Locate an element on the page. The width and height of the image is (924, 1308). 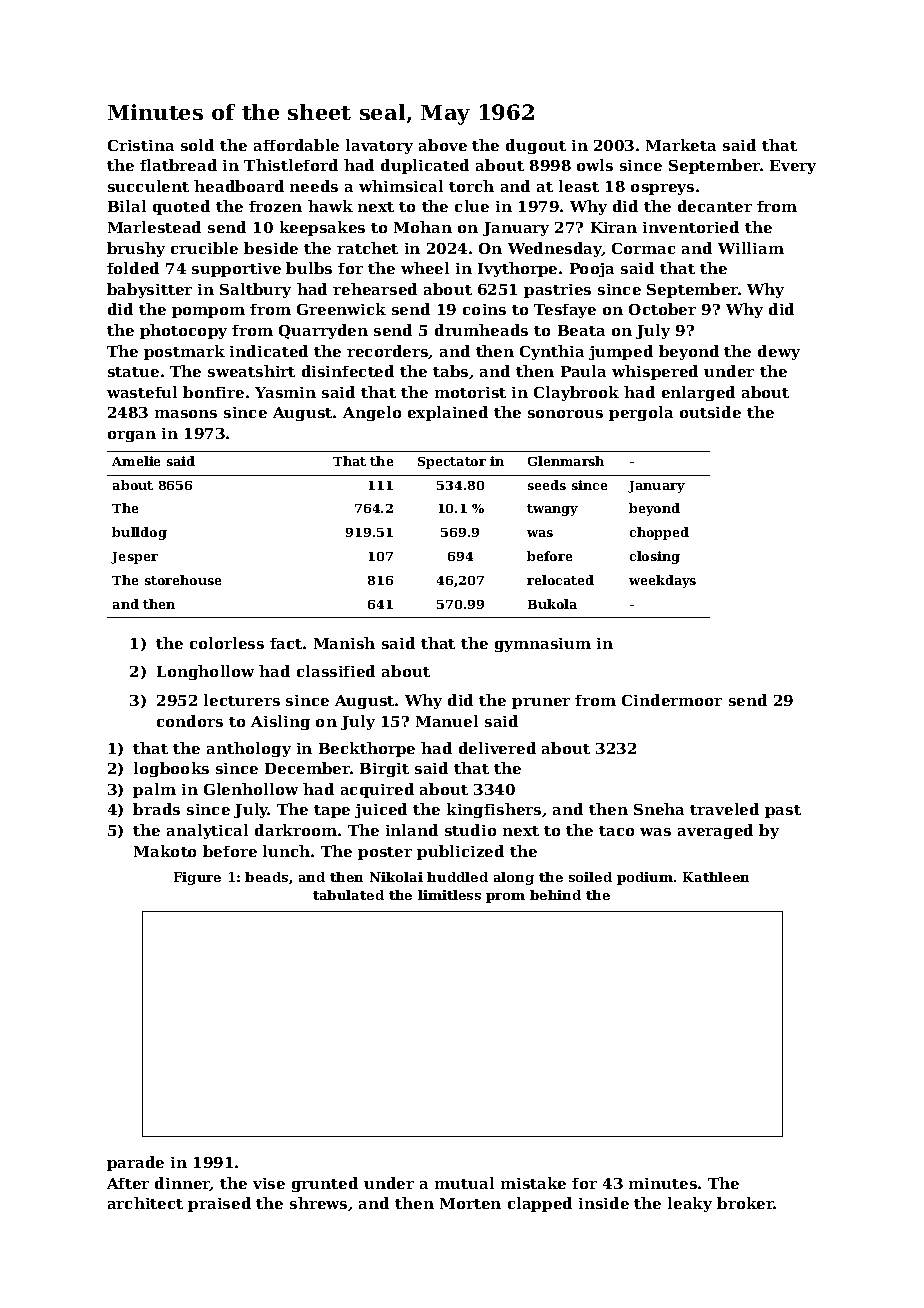
Wednesday is located at coordinates (555, 249).
